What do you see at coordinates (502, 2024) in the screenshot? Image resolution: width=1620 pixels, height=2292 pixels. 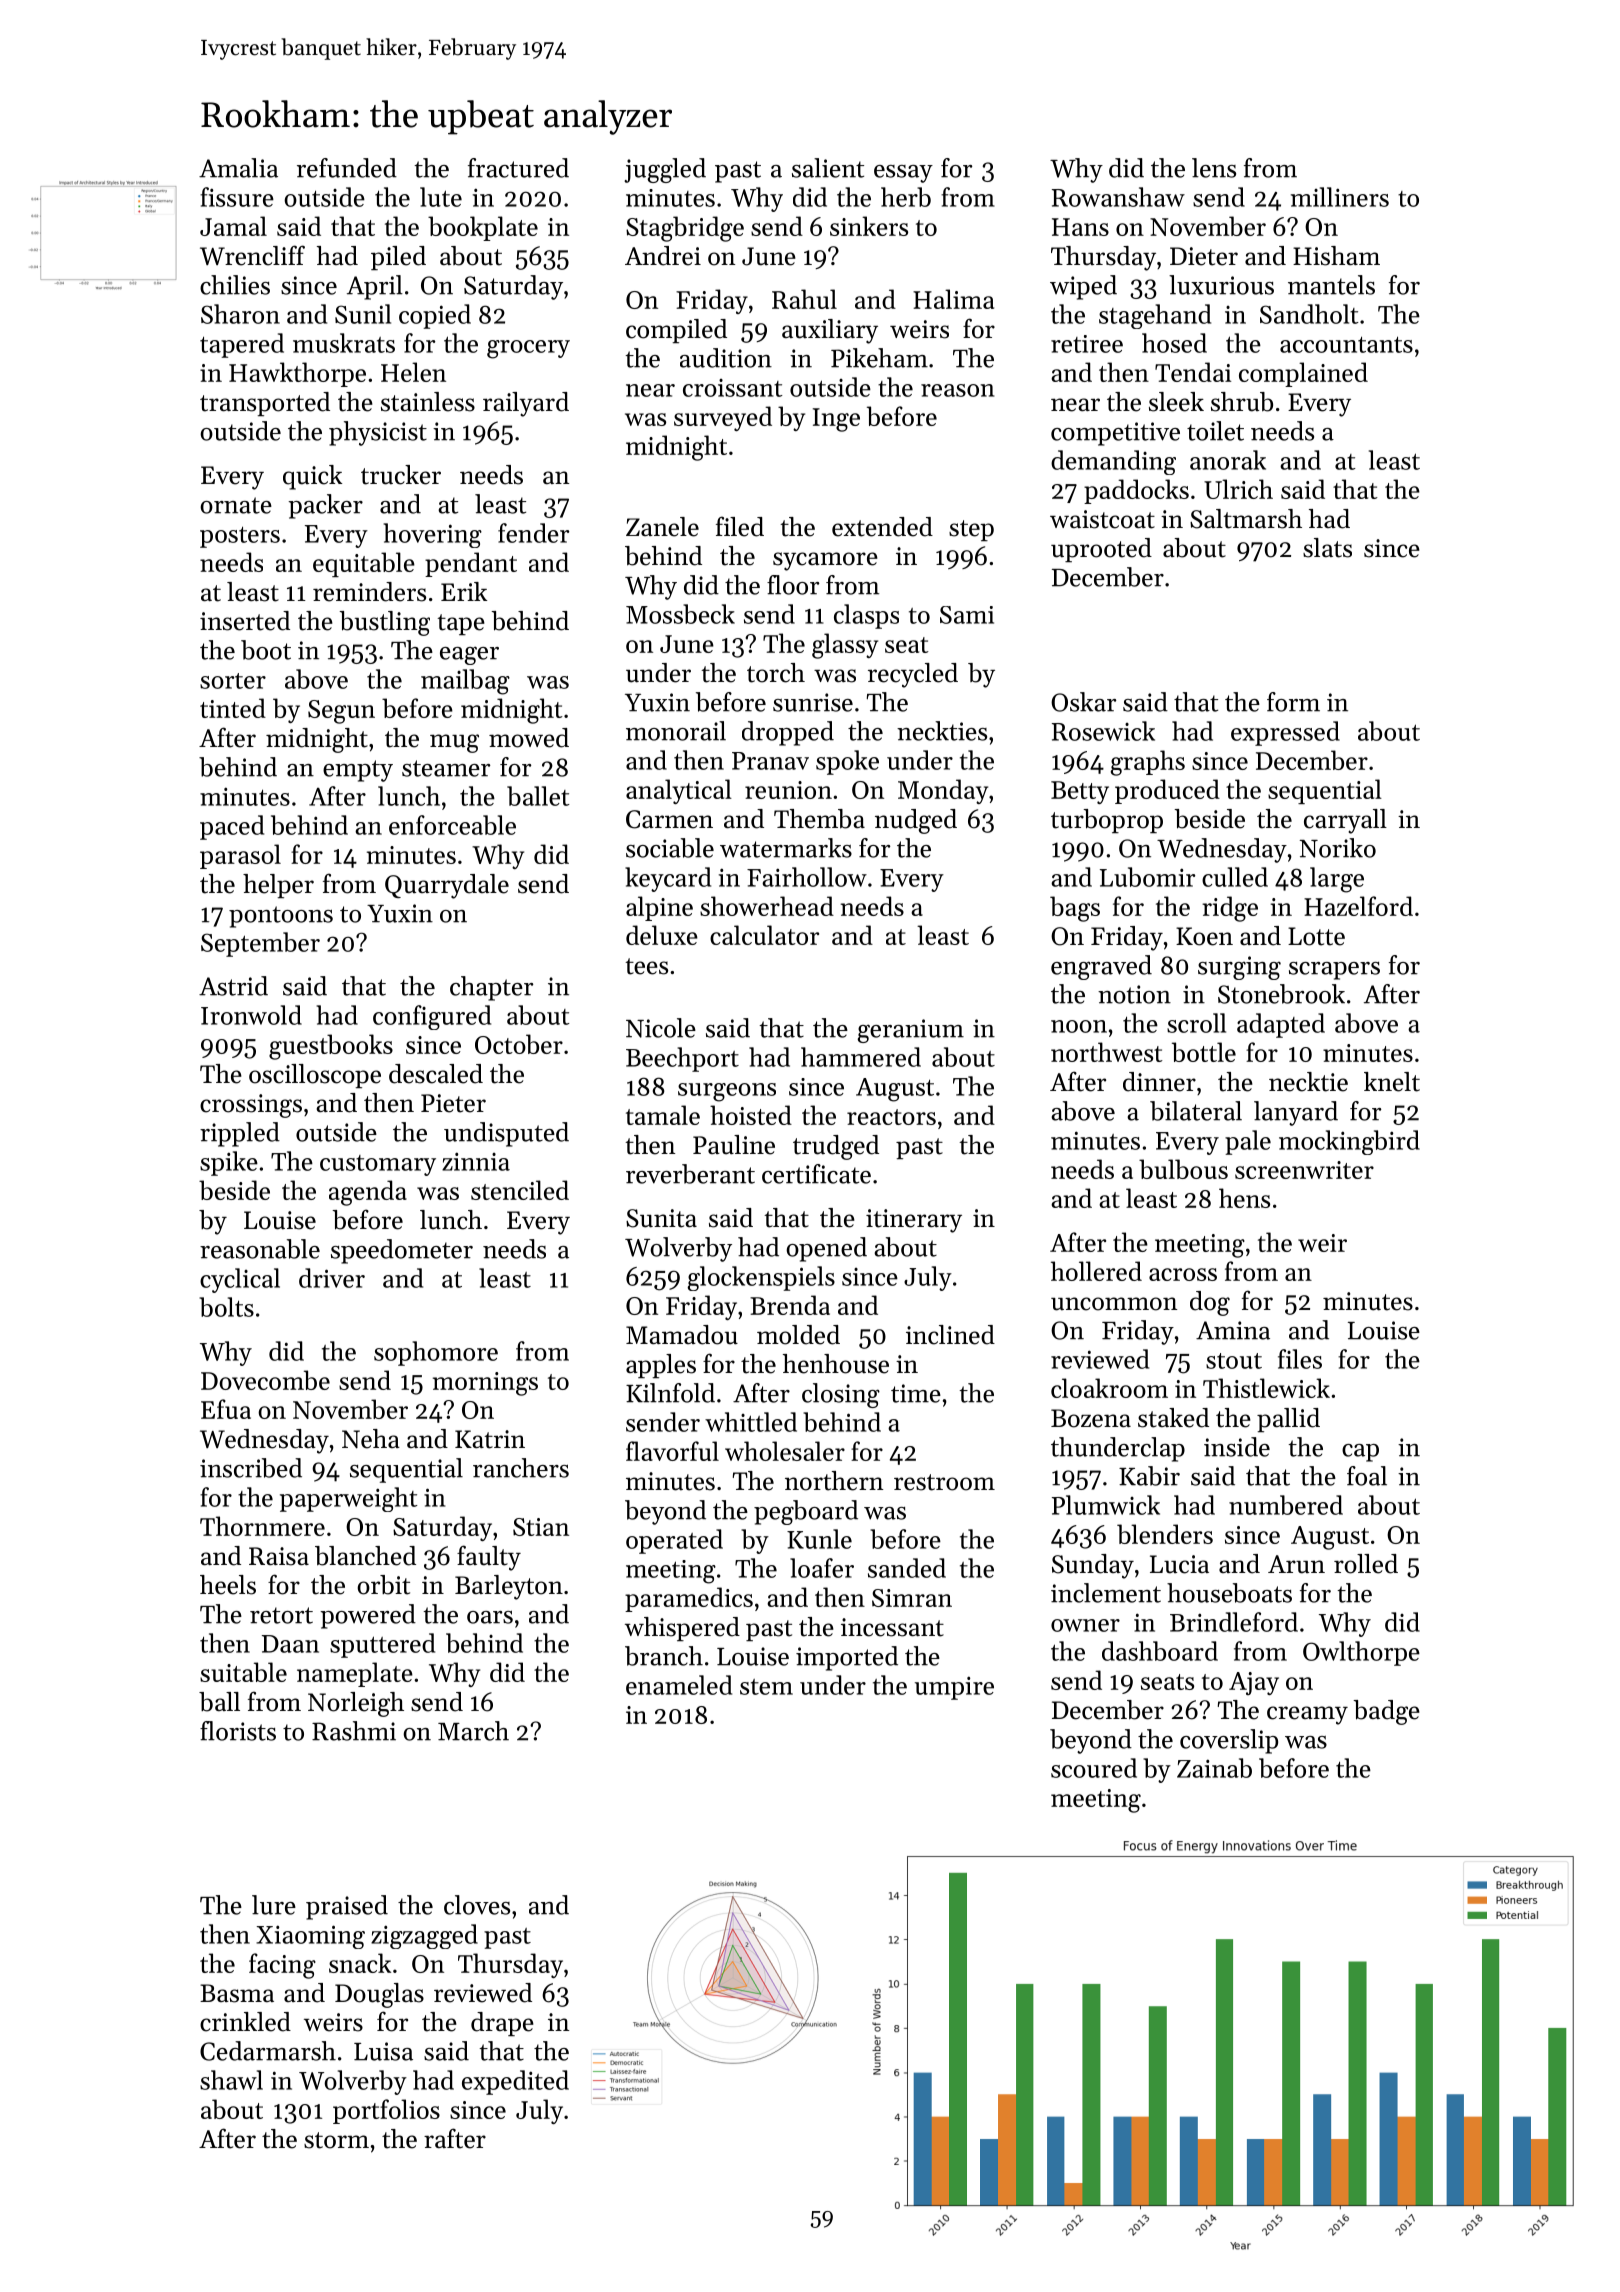 I see `drape` at bounding box center [502, 2024].
